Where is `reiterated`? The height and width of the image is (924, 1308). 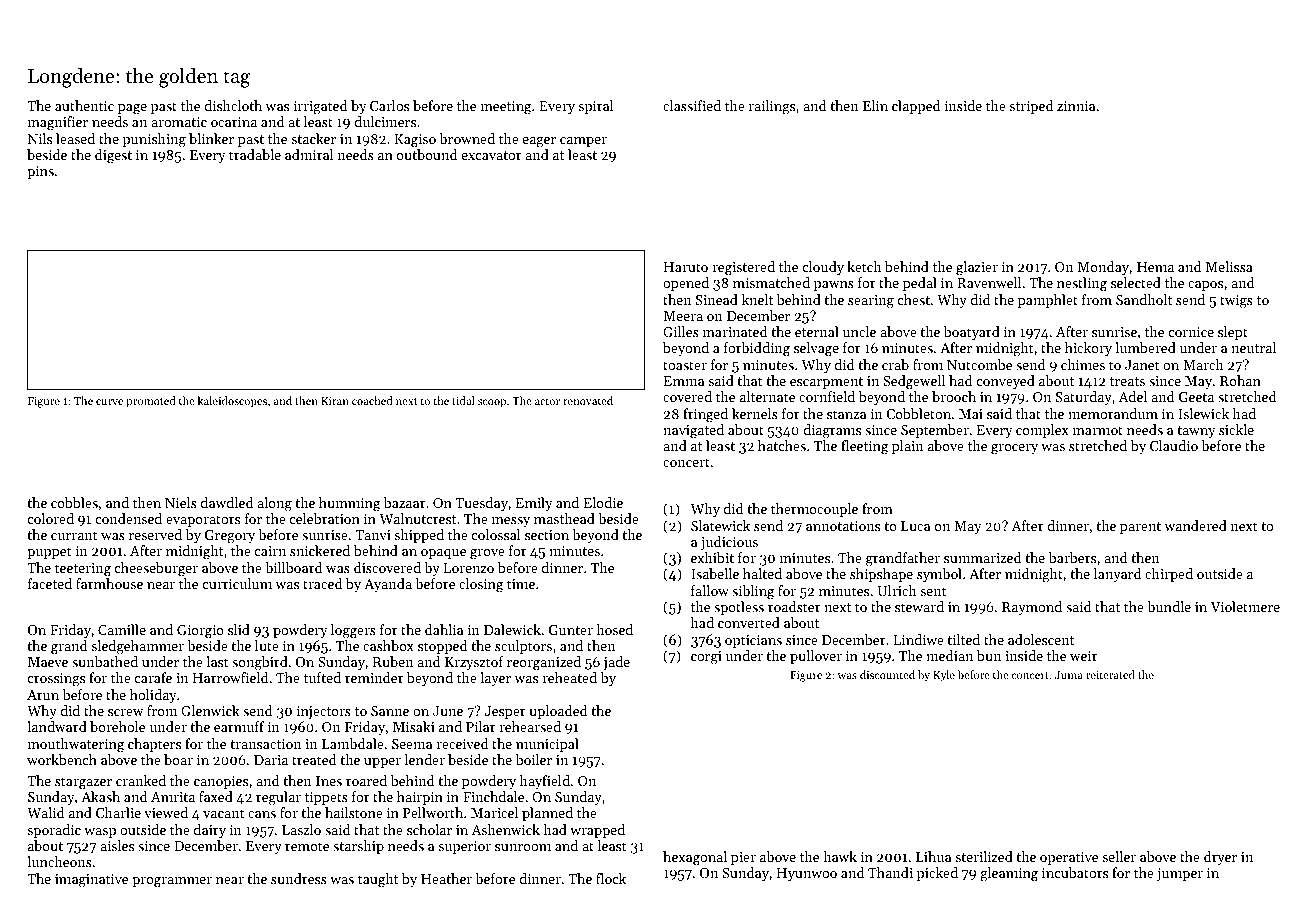 reiterated is located at coordinates (1110, 674).
